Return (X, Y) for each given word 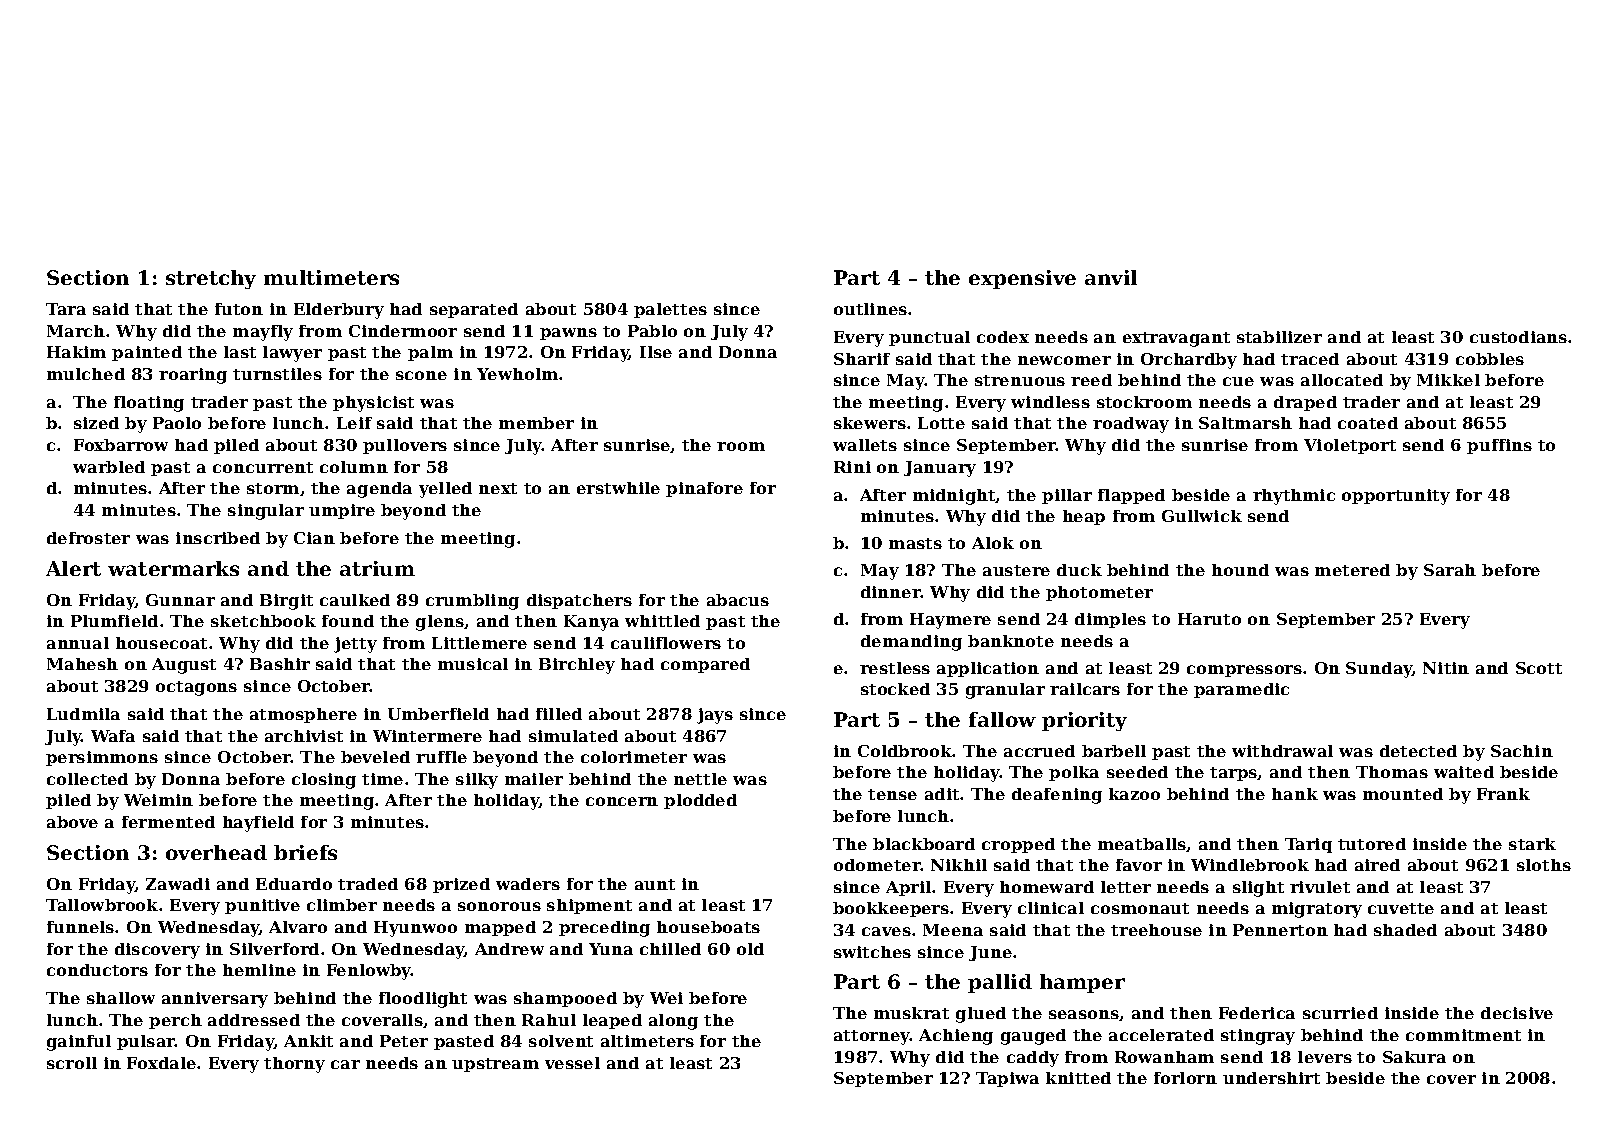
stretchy (211, 279)
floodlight (423, 1000)
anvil (1111, 277)
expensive (1022, 279)
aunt (655, 884)
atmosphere (303, 715)
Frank (1503, 794)
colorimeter (634, 757)
